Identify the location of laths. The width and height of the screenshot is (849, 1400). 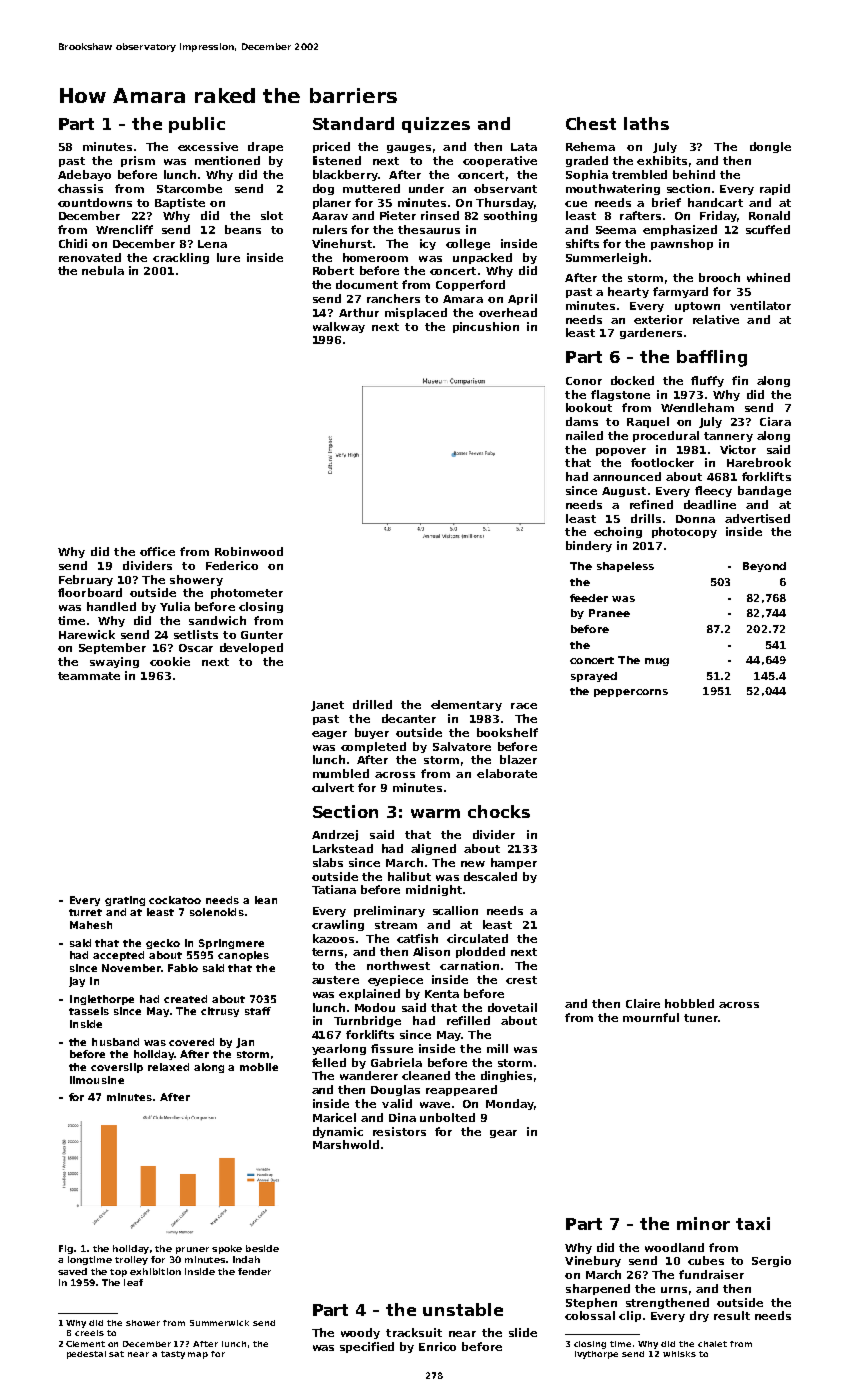
(646, 123).
